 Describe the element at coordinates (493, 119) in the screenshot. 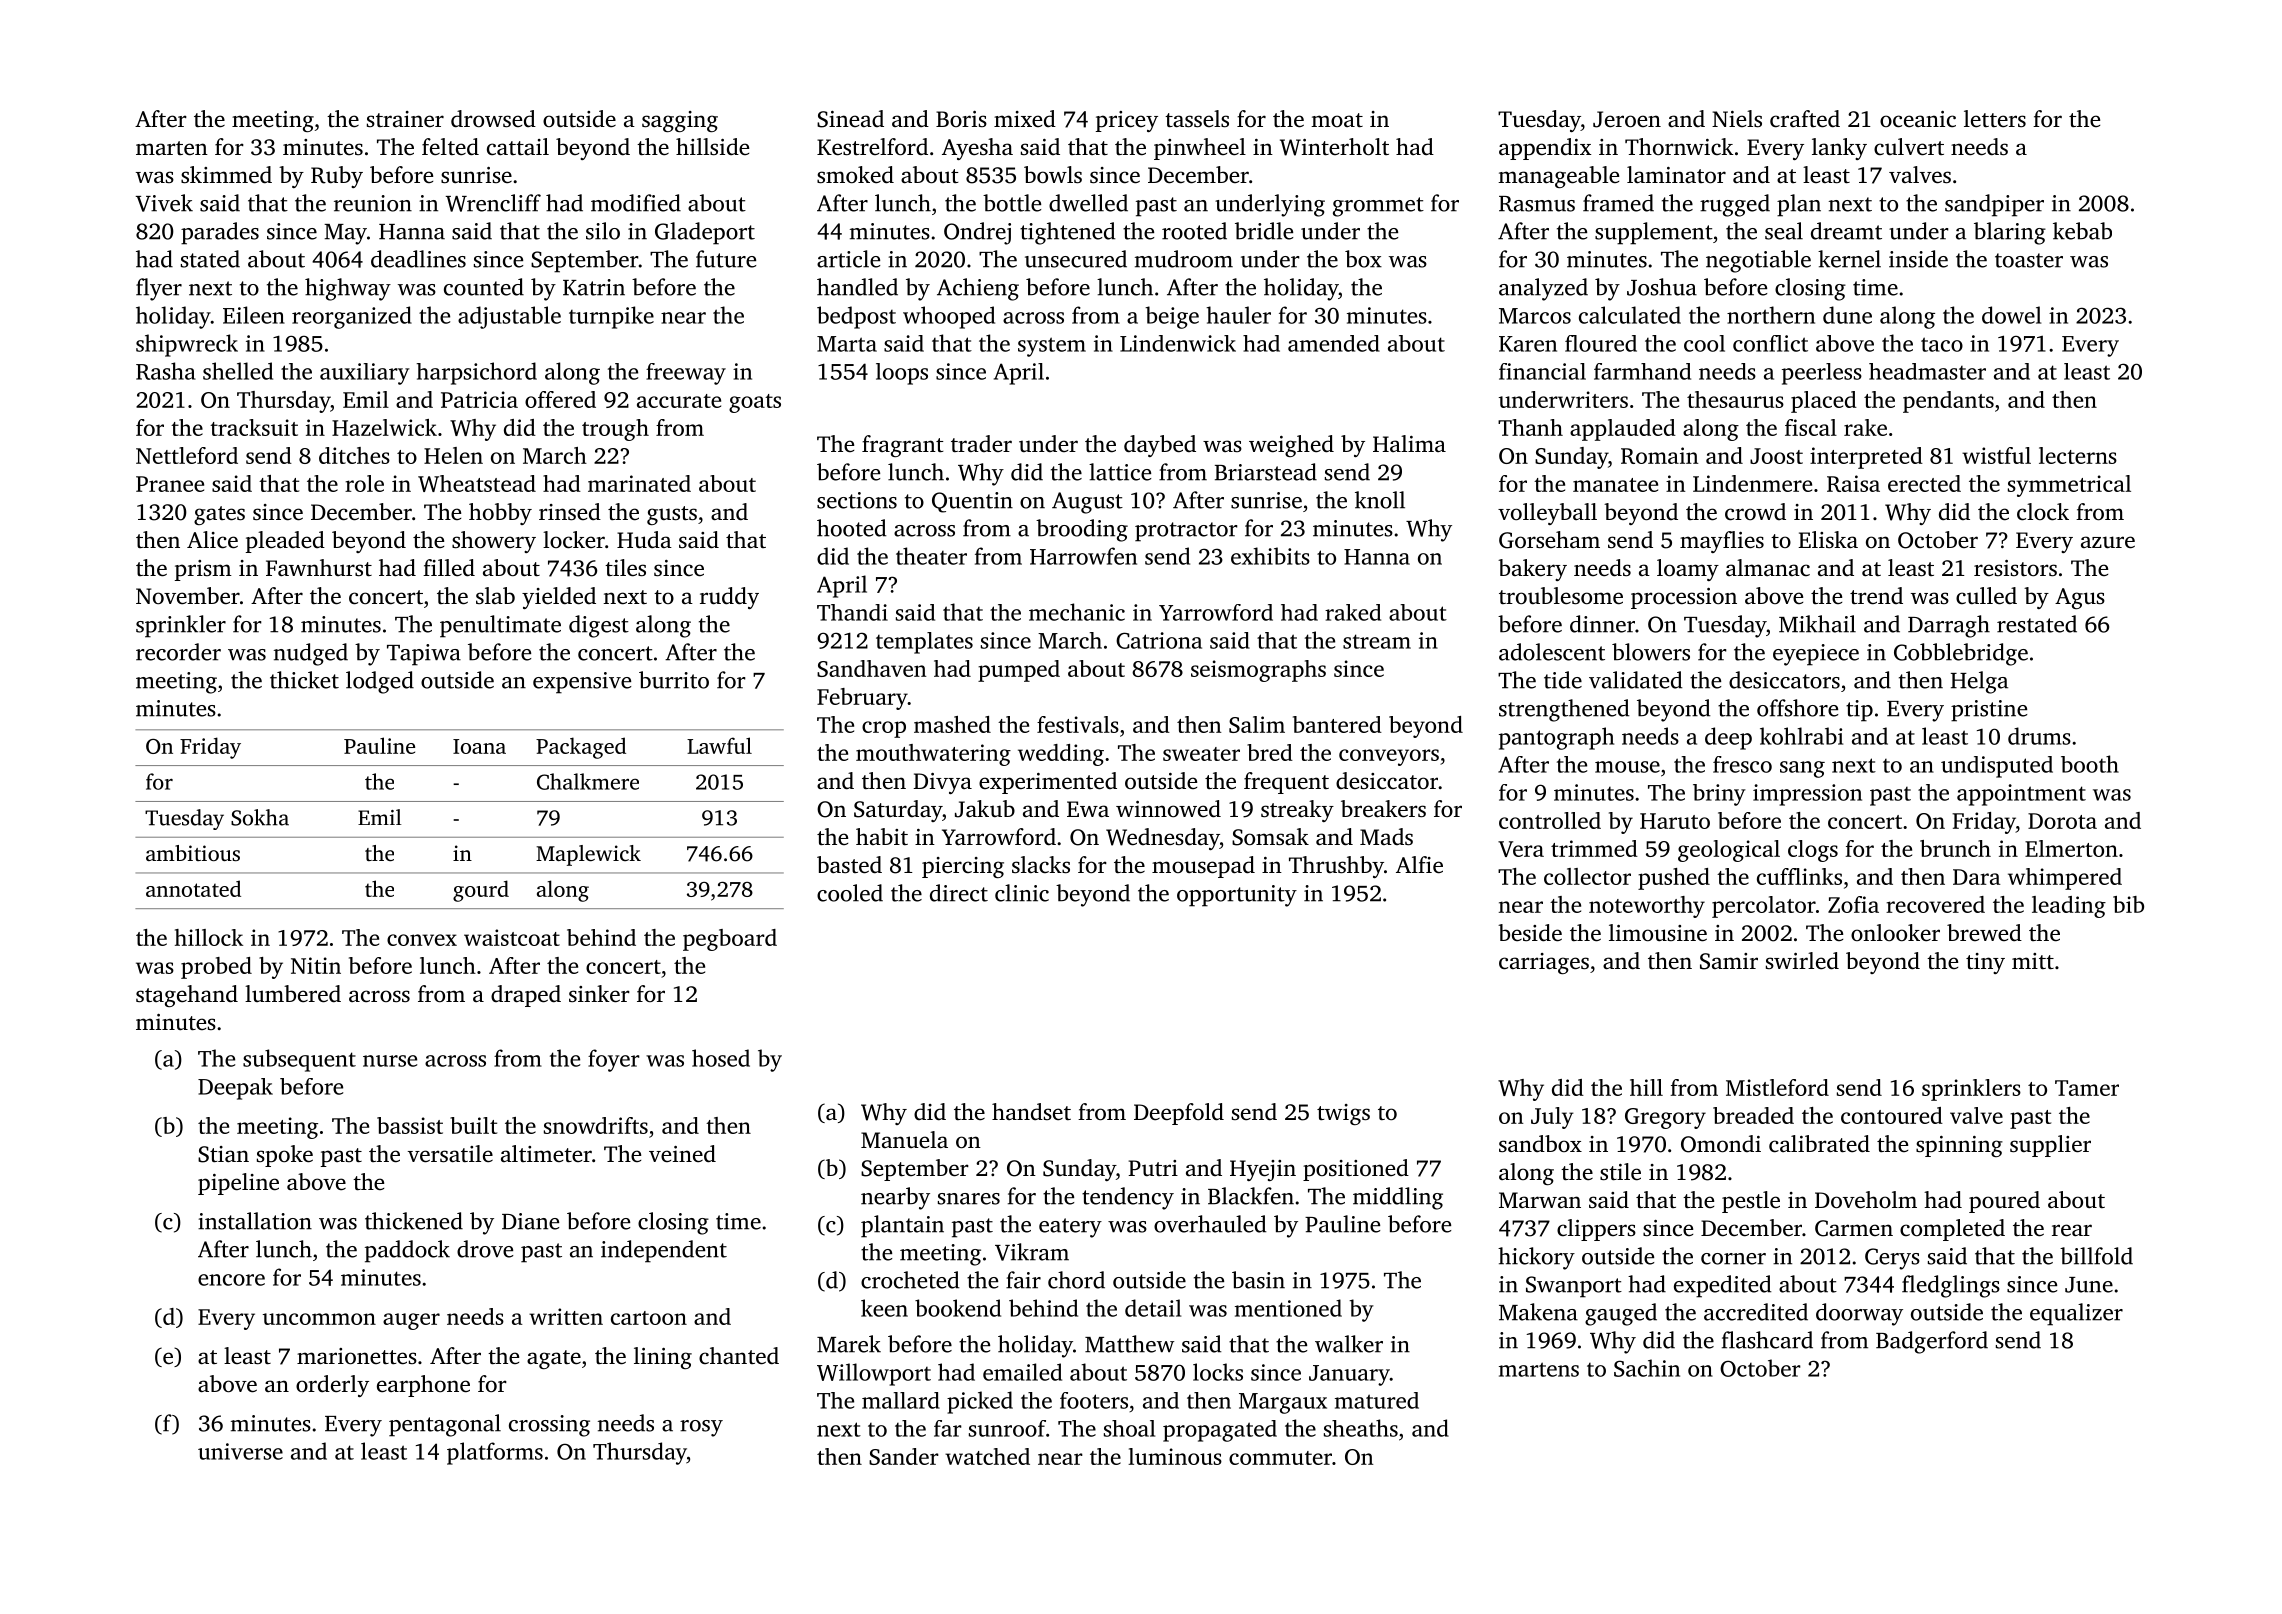

I see `drowsed` at that location.
